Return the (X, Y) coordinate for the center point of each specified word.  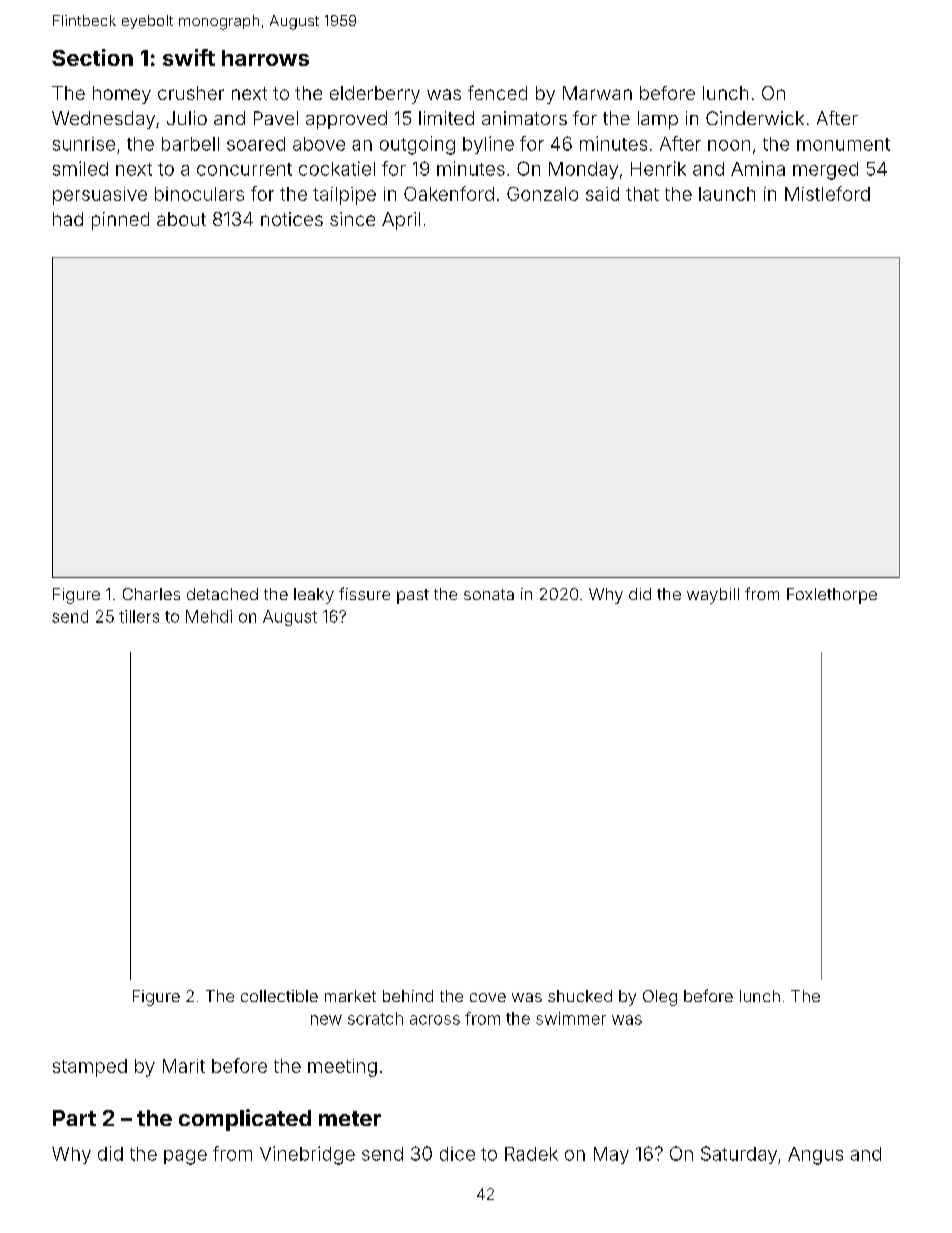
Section (92, 57)
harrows (265, 58)
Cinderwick (755, 118)
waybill (713, 596)
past (413, 596)
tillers (139, 616)
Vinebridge (307, 1155)
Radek (531, 1154)
